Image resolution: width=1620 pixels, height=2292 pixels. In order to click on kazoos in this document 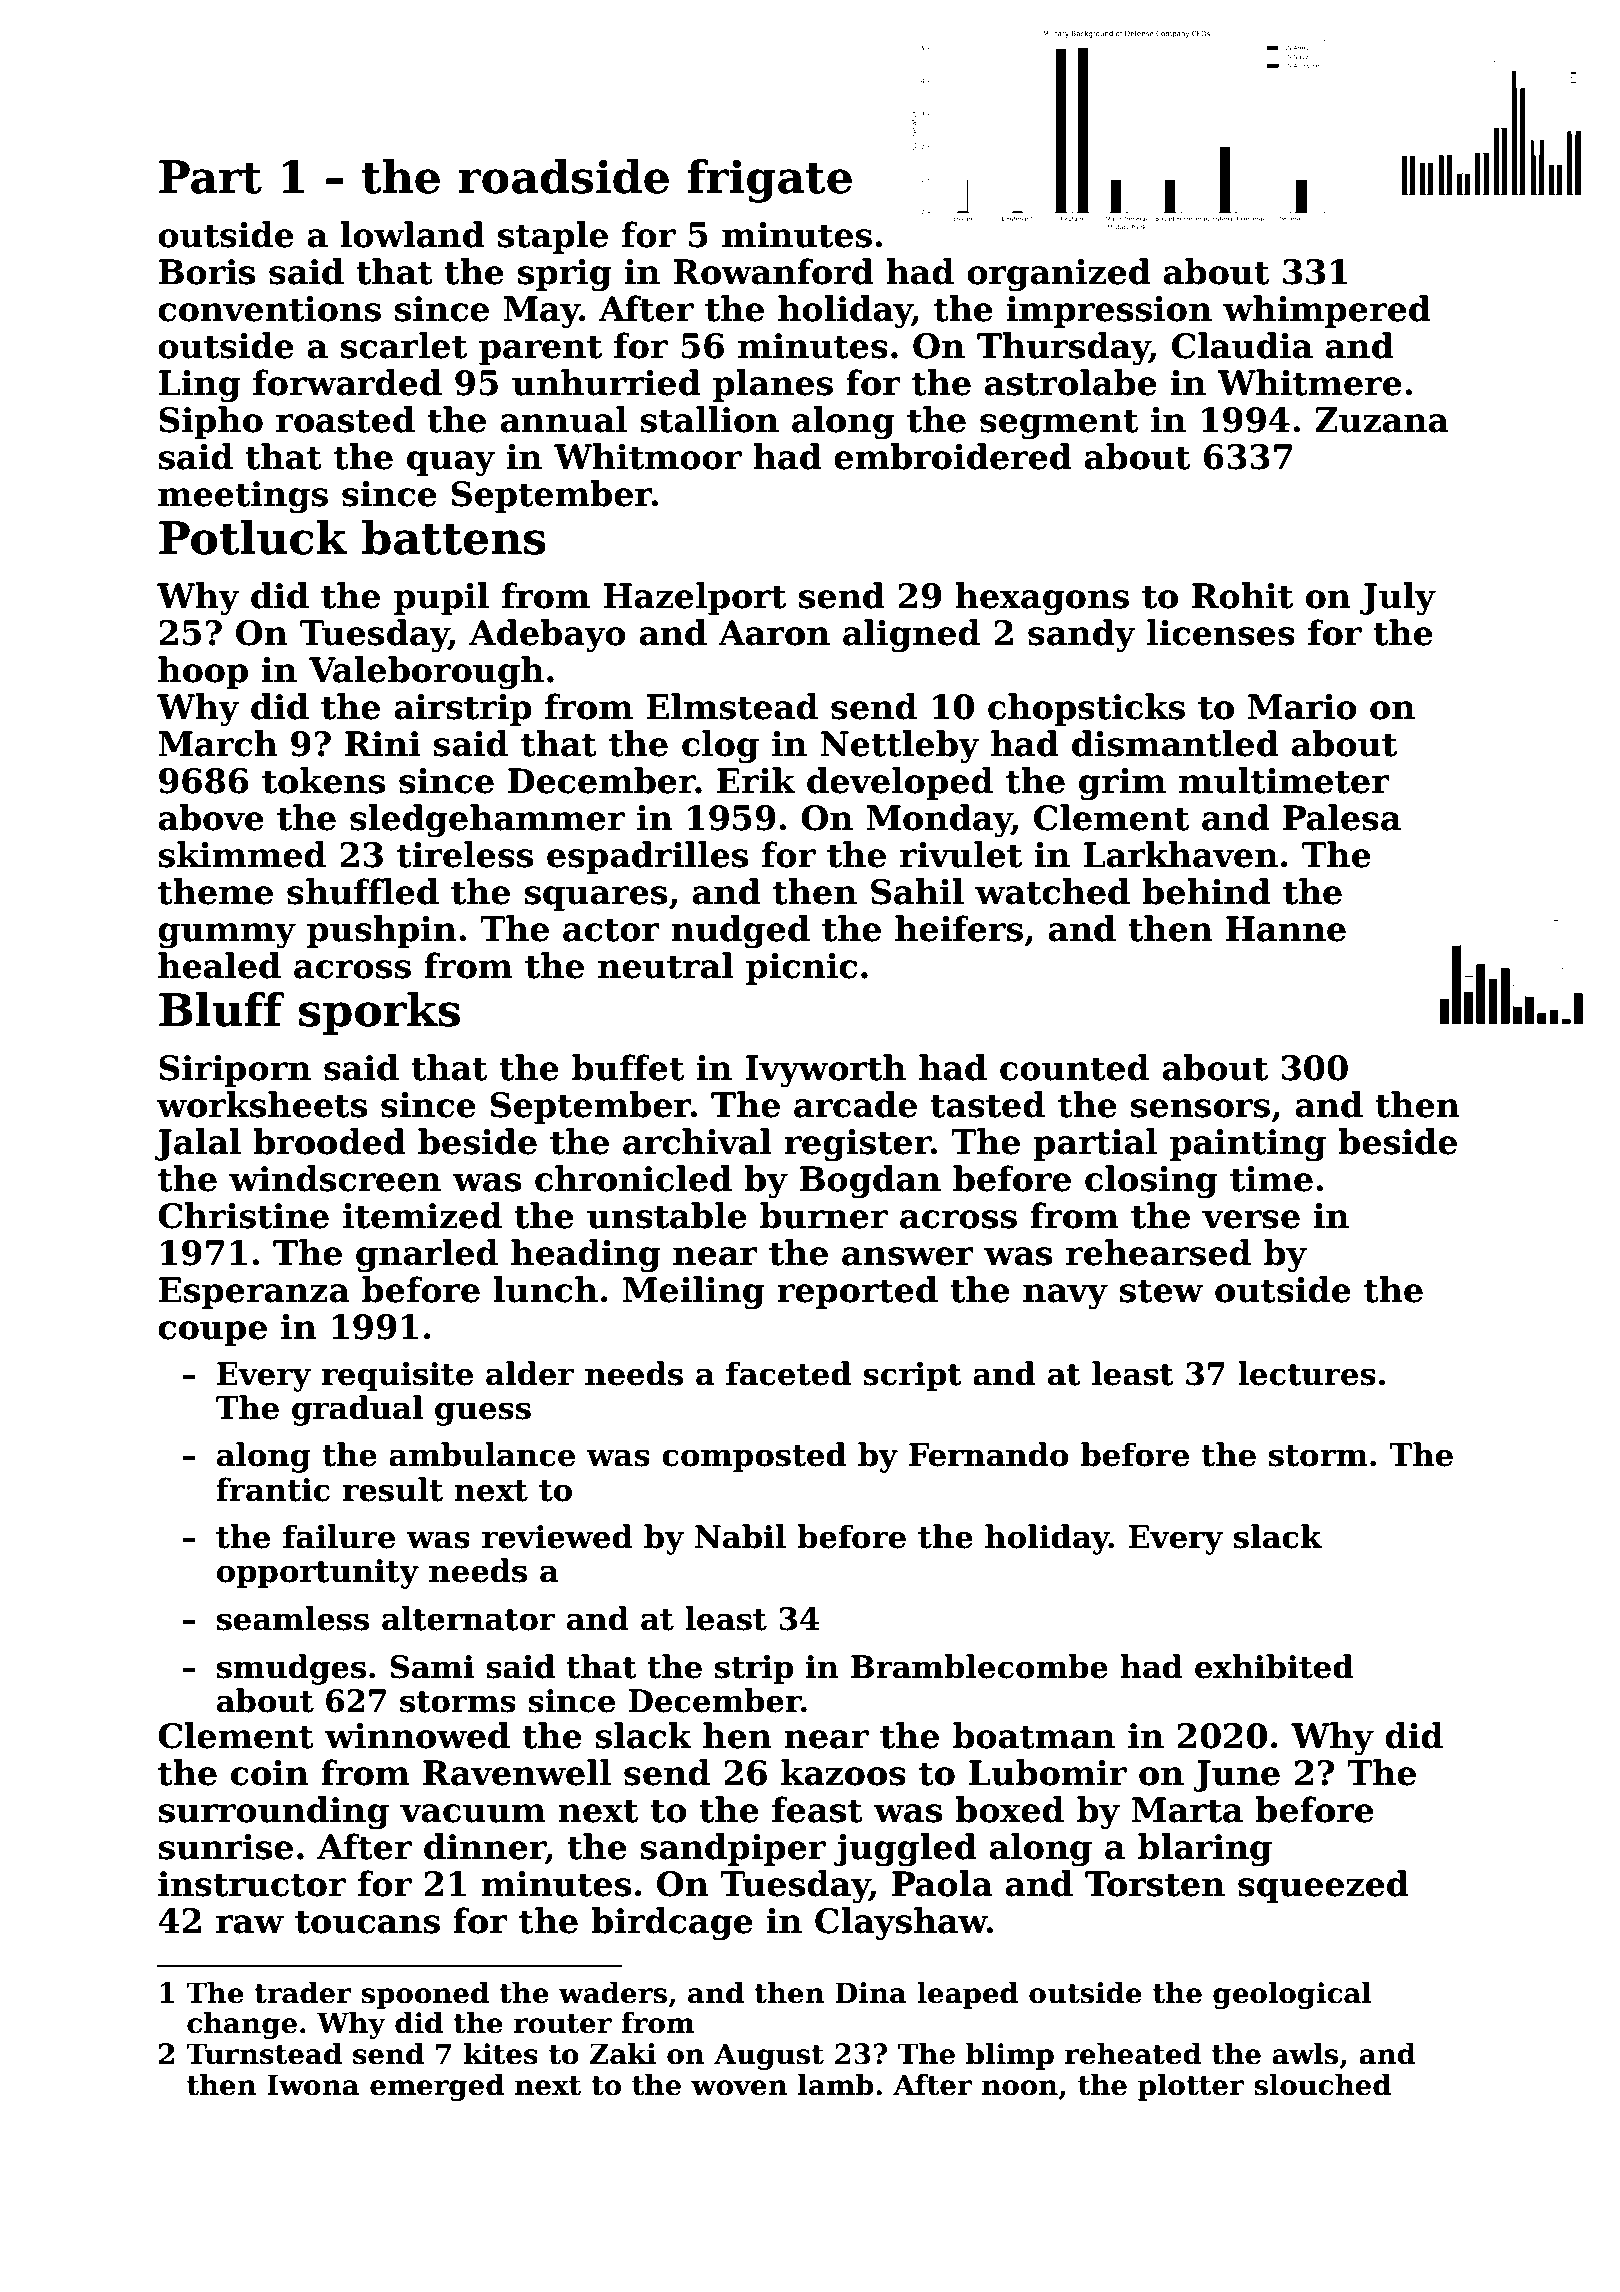, I will do `click(843, 1772)`.
